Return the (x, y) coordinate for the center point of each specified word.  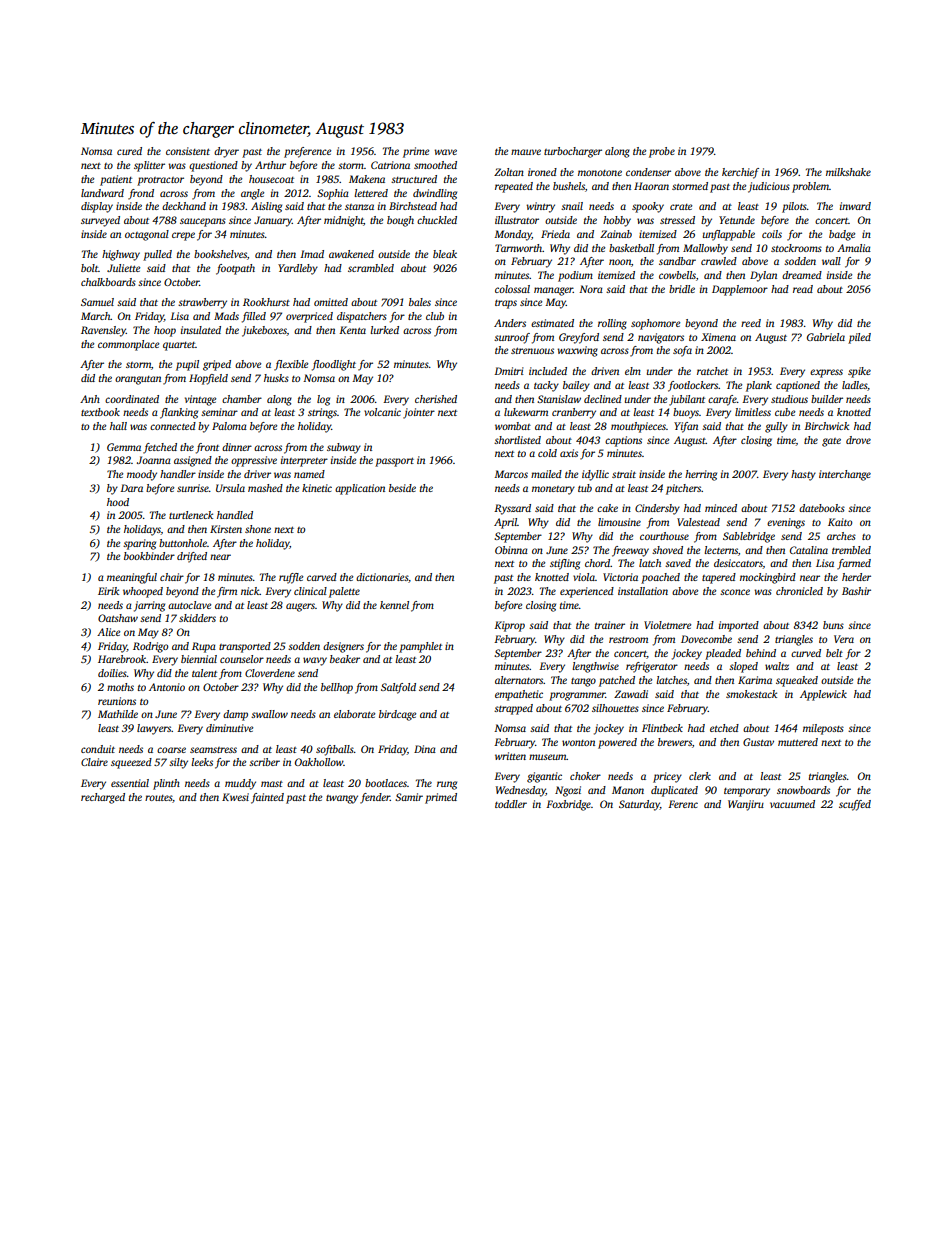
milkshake (848, 172)
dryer (226, 152)
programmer (577, 696)
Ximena (718, 337)
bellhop (337, 688)
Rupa (204, 647)
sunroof (512, 338)
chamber (242, 399)
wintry (540, 207)
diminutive (229, 728)
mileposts (823, 729)
